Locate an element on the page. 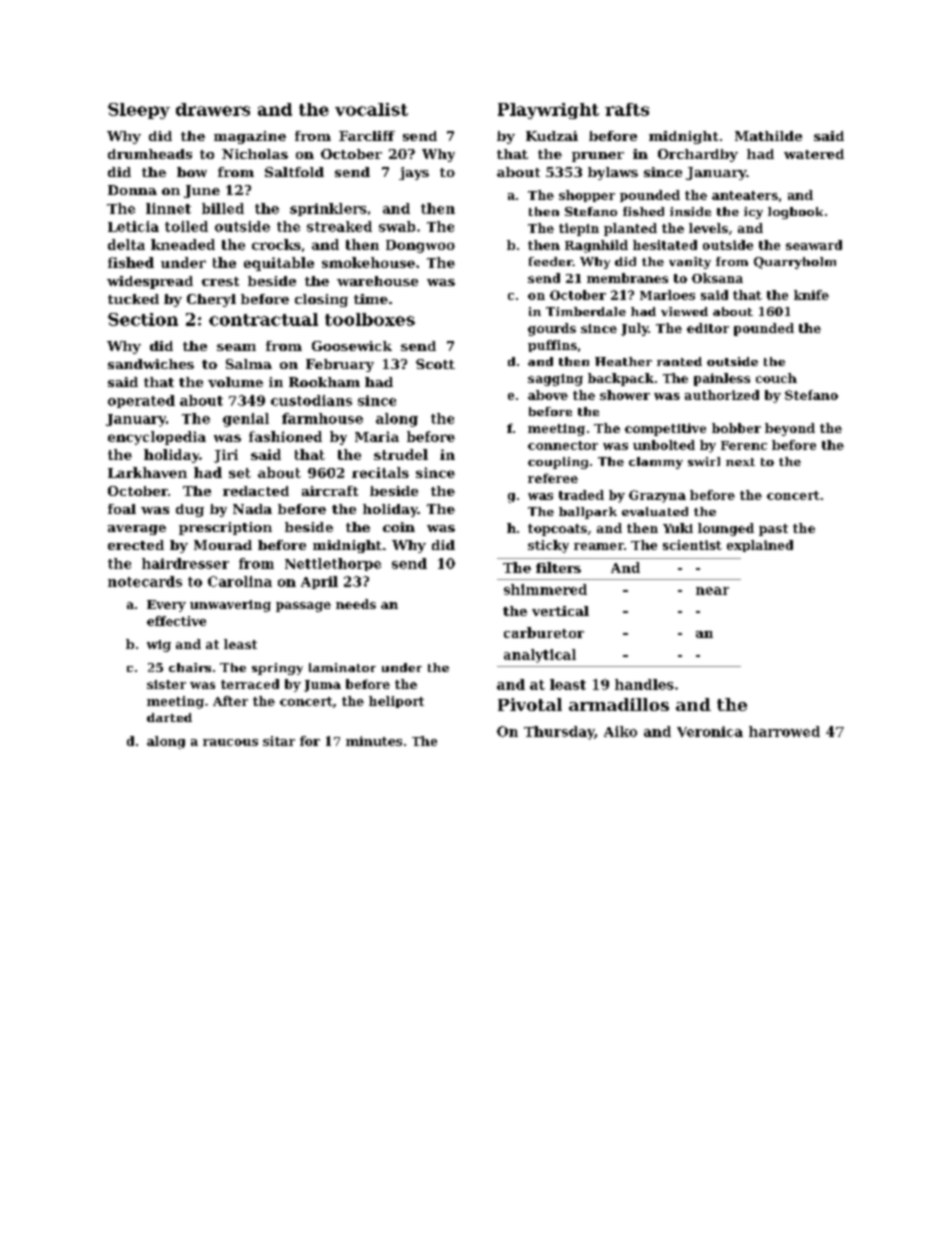 Image resolution: width=952 pixels, height=1233 pixels. minutes is located at coordinates (374, 741).
